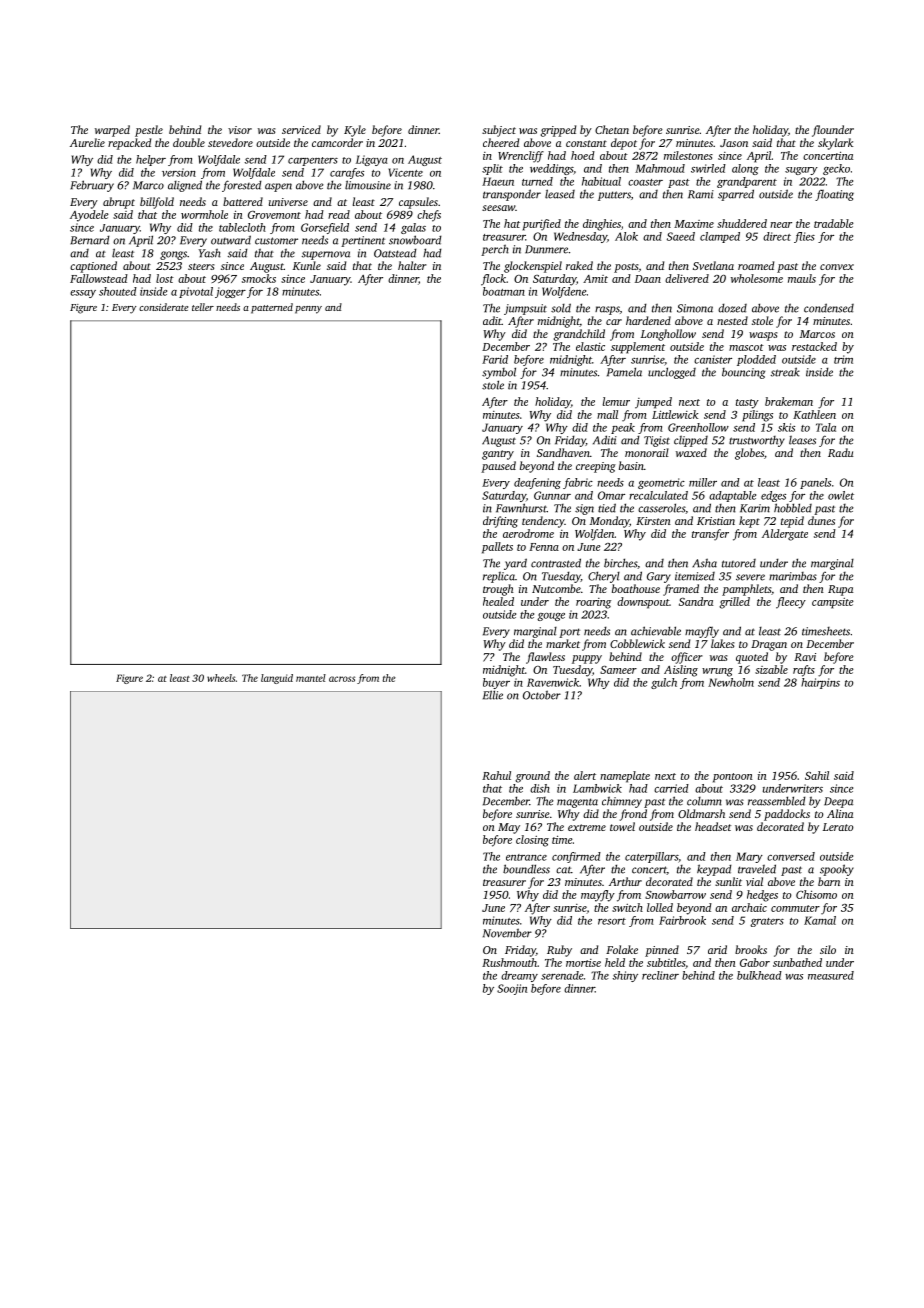 The width and height of the image is (924, 1308). Describe the element at coordinates (545, 658) in the image. I see `flawless` at that location.
